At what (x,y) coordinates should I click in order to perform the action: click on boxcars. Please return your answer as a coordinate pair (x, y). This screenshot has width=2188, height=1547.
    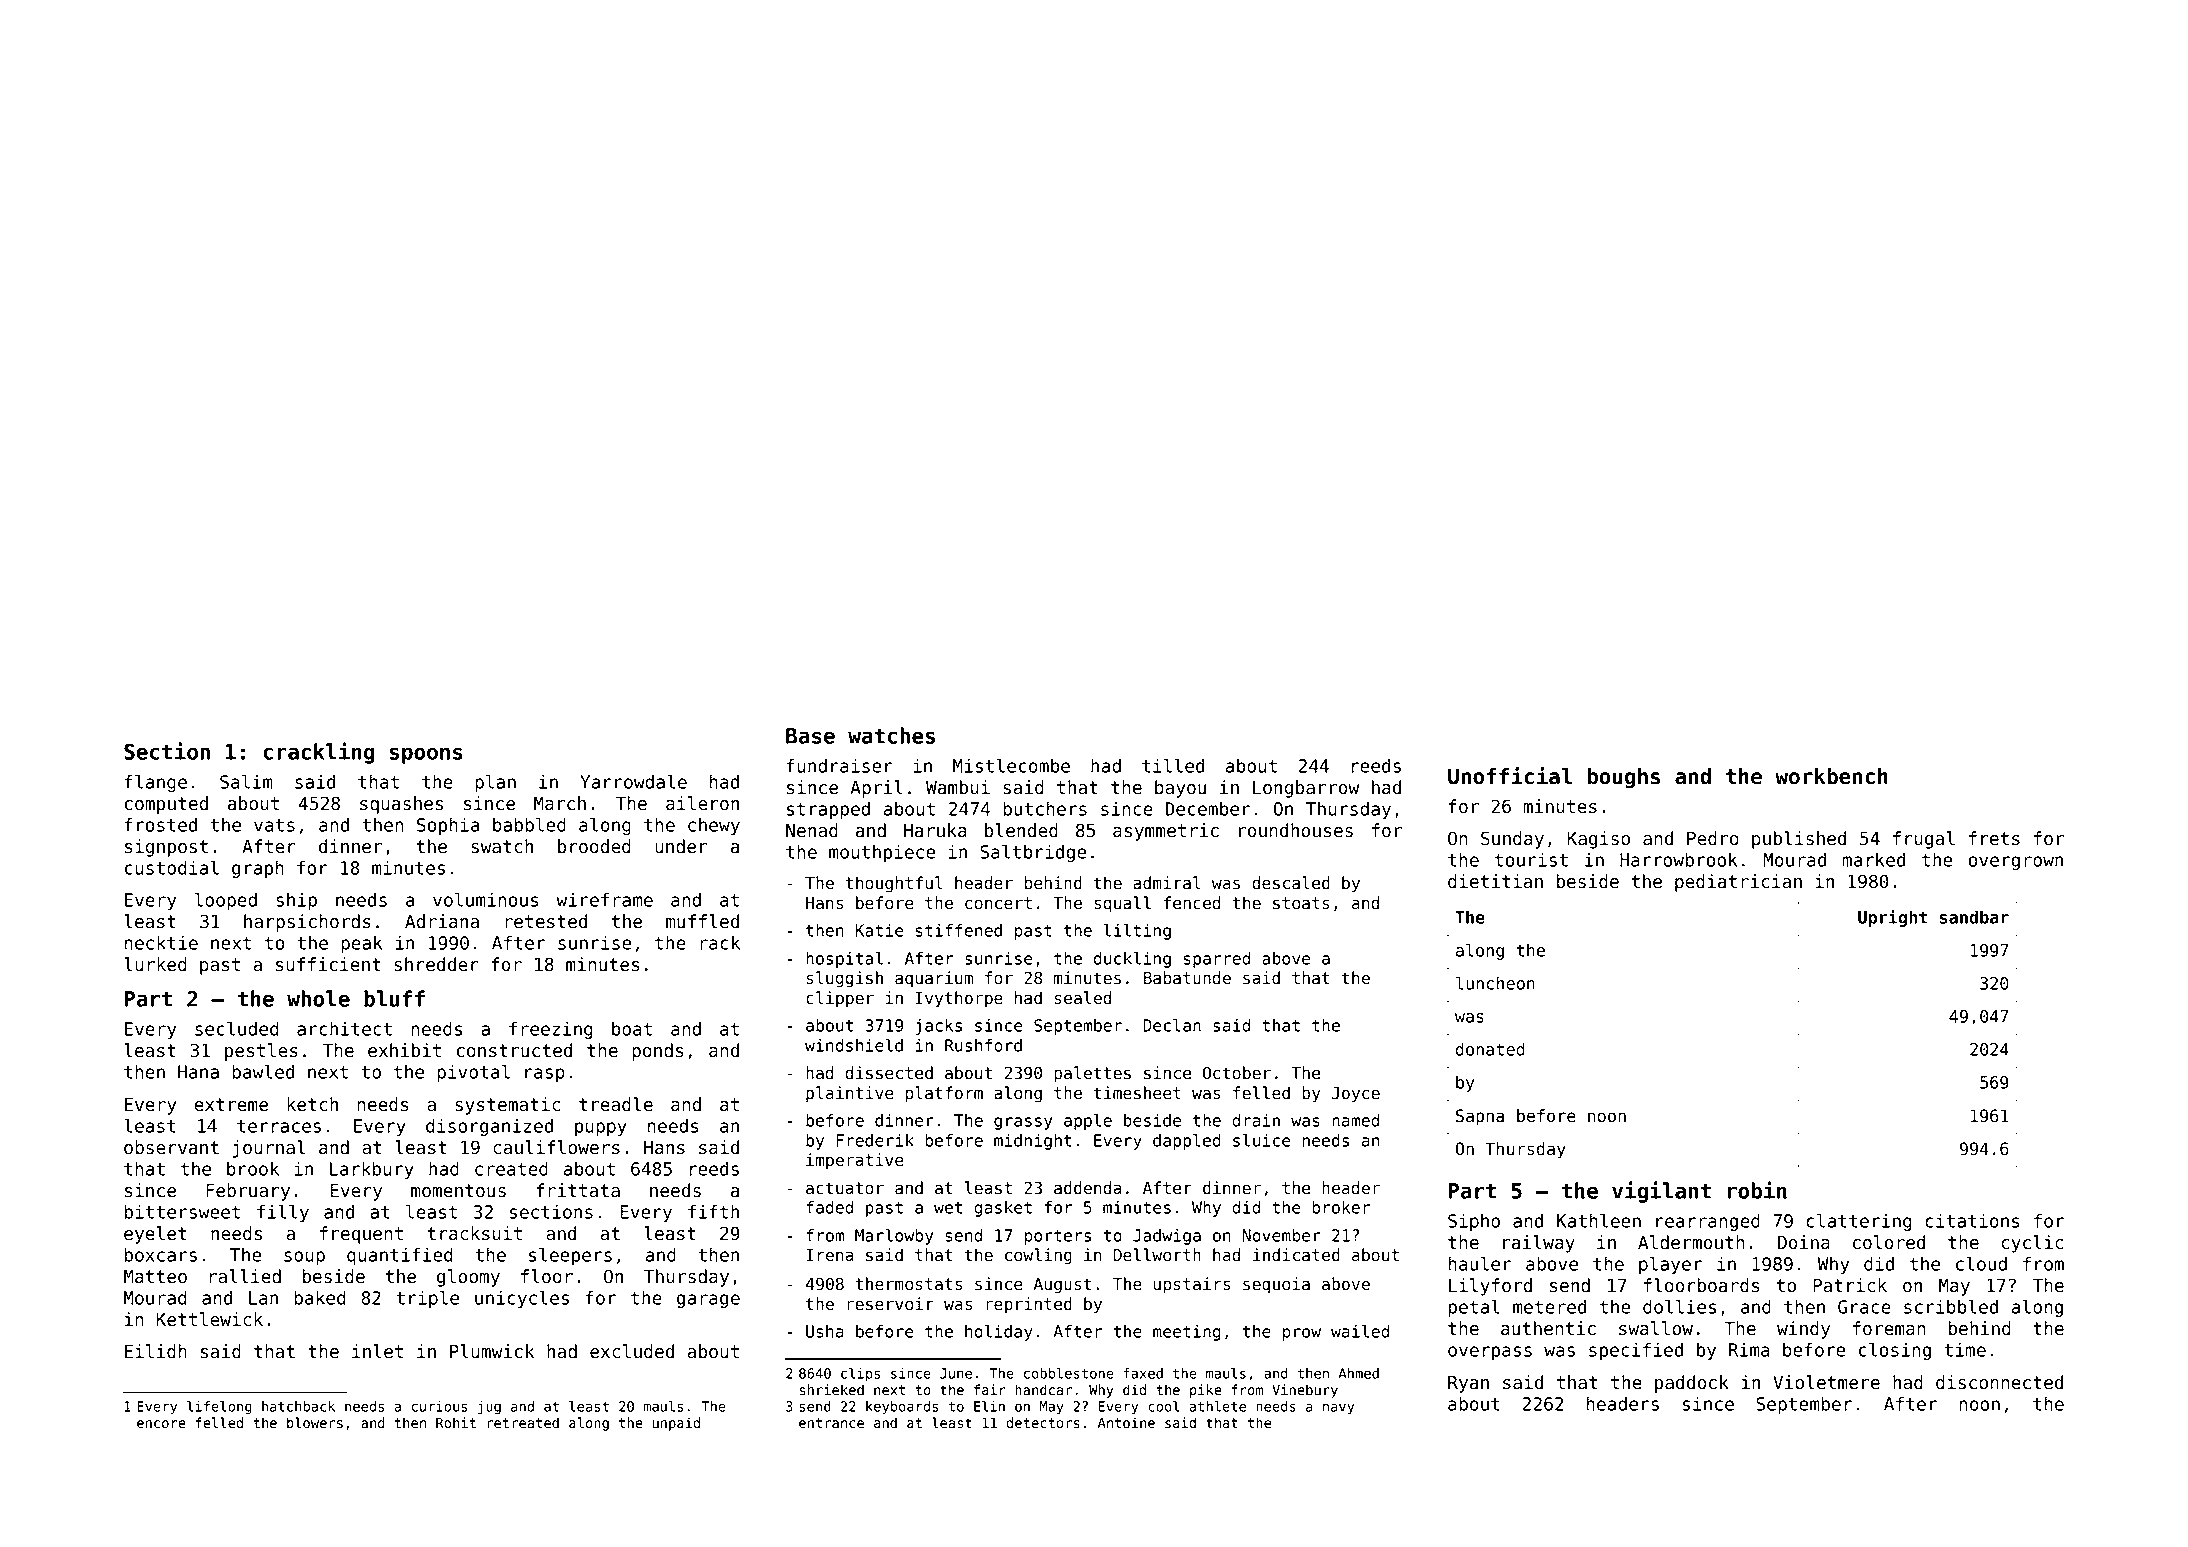
    Looking at the image, I should click on (161, 1254).
